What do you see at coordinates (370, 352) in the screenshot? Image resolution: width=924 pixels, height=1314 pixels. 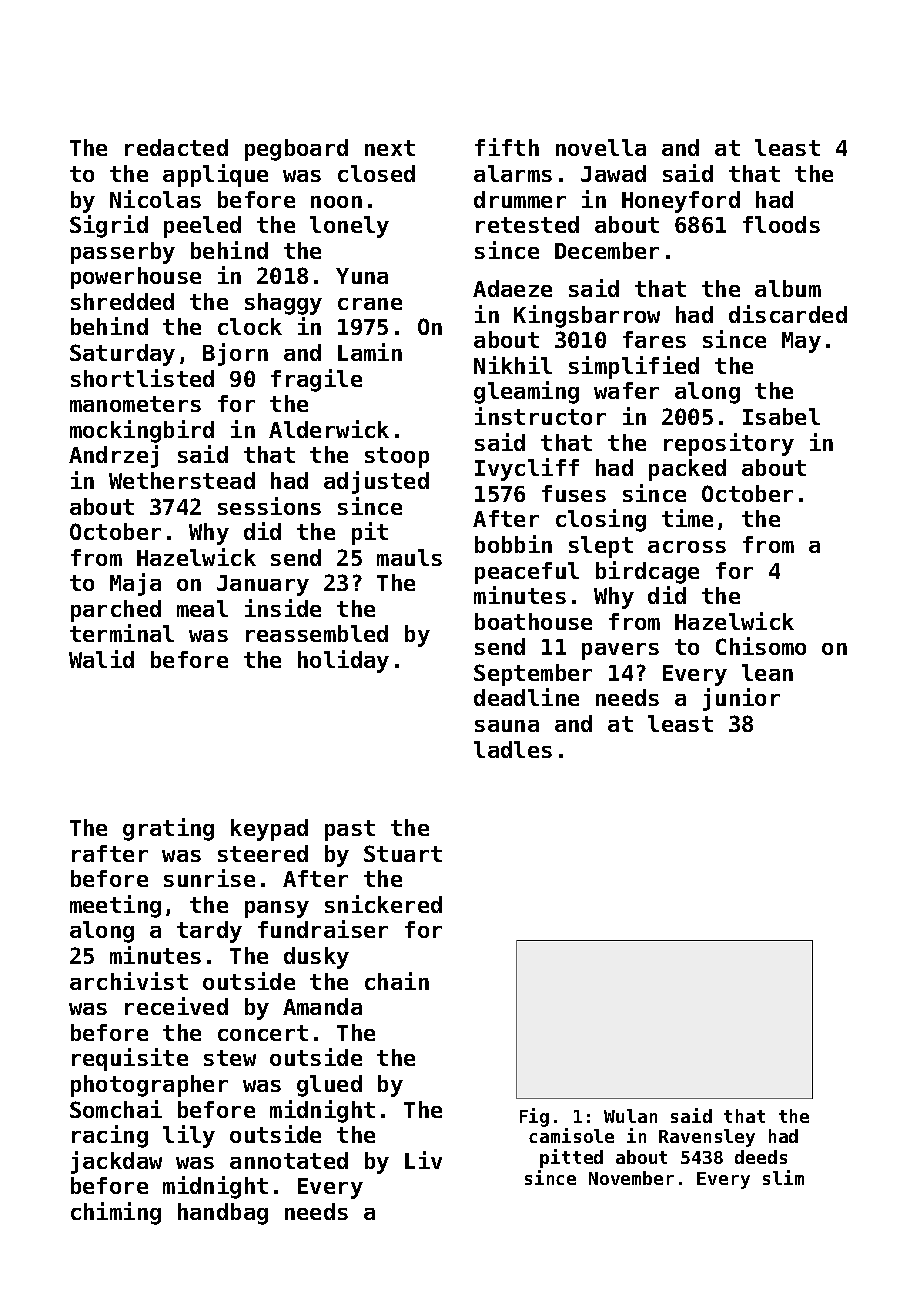 I see `Lamin` at bounding box center [370, 352].
